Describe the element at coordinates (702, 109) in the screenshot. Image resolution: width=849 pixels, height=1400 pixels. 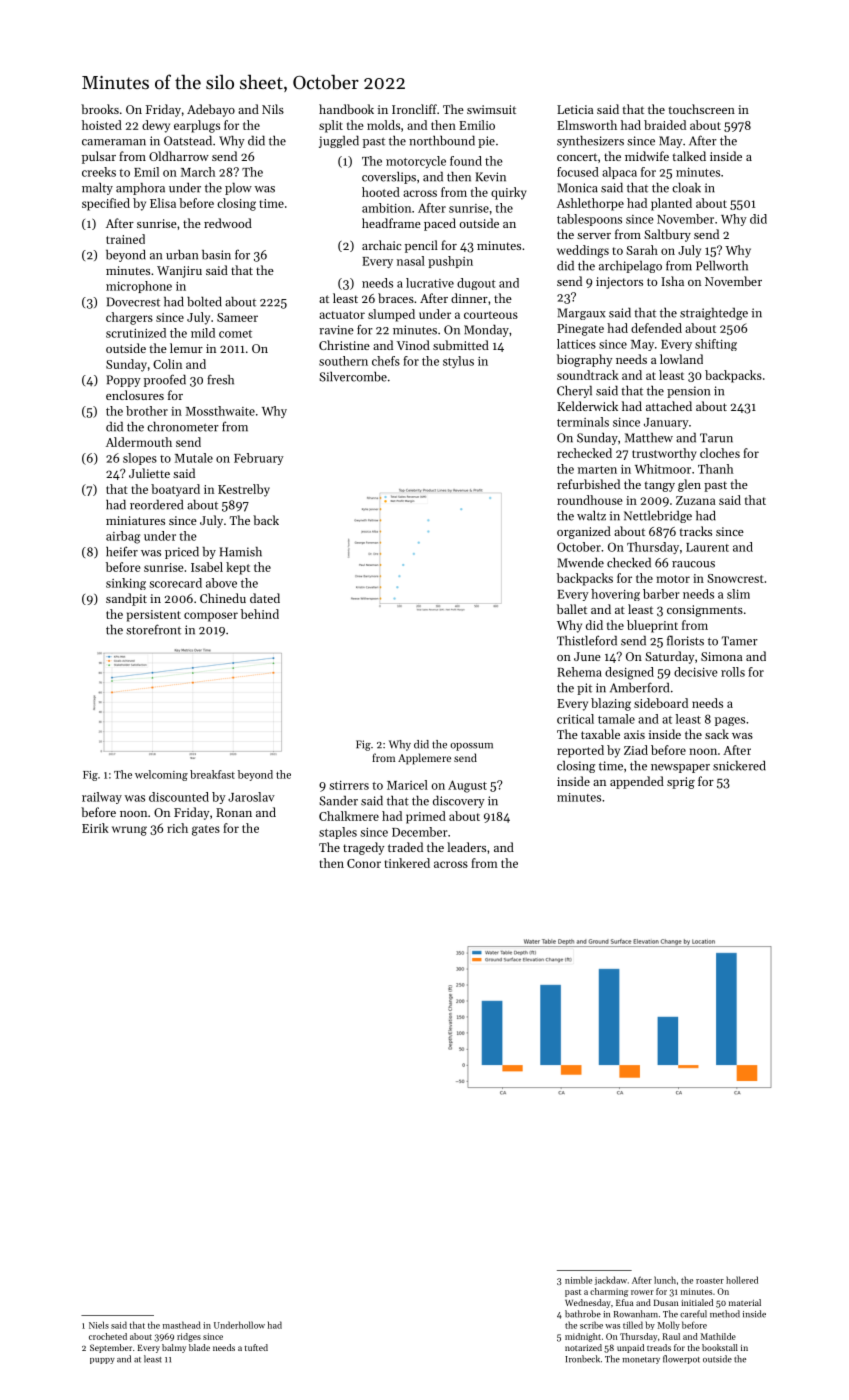
I see `touchscreen` at that location.
